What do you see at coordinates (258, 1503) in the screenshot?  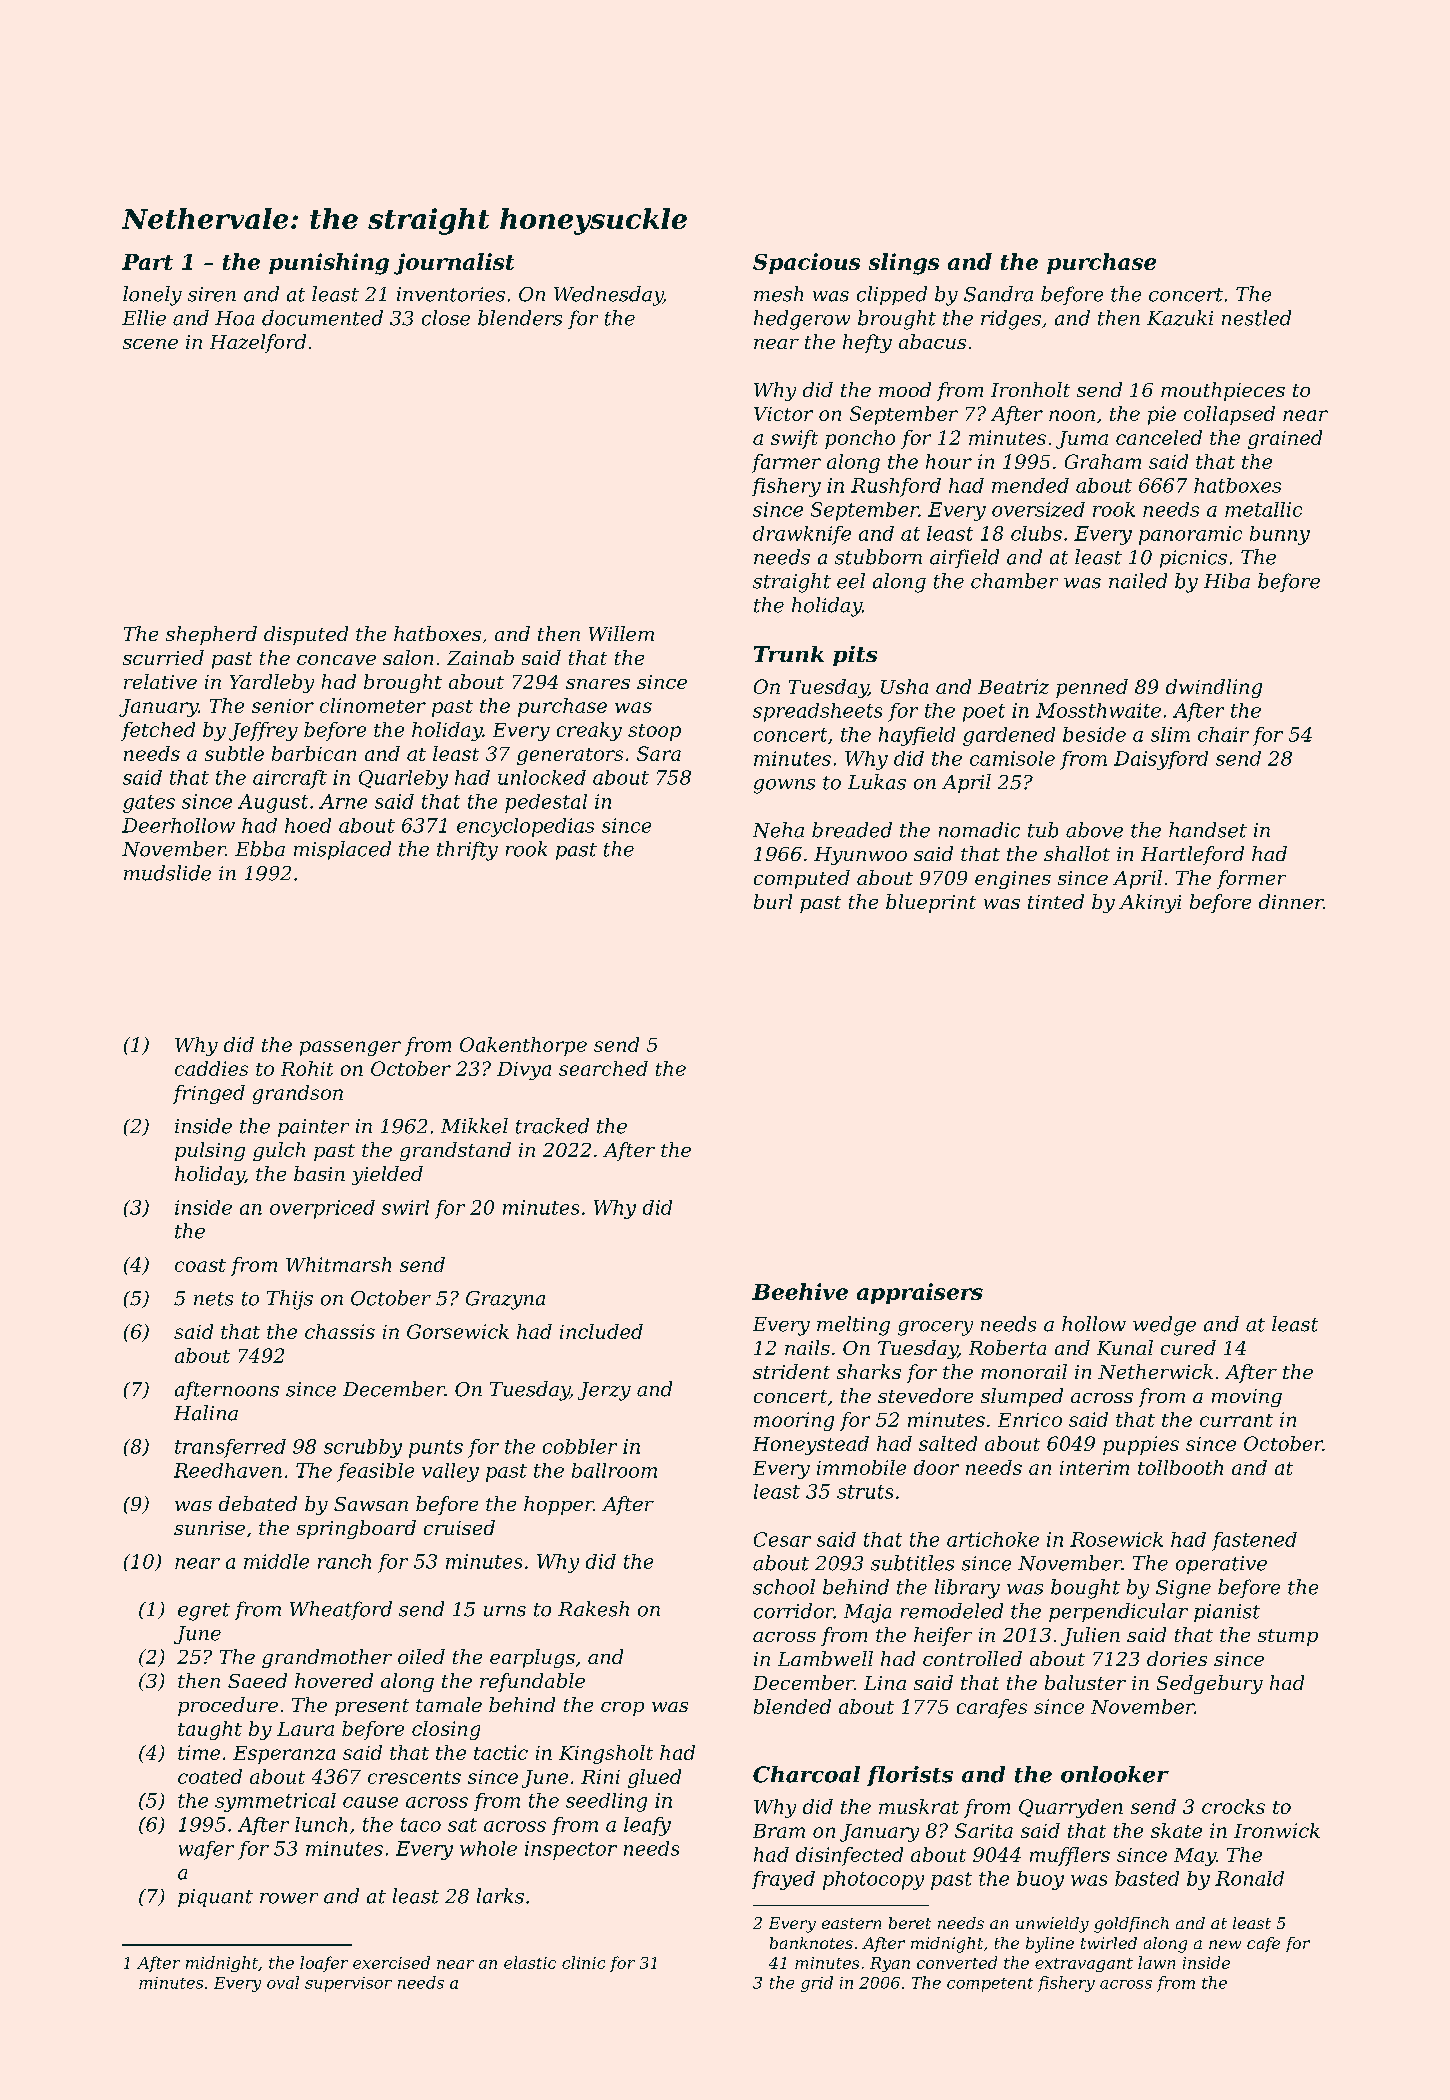 I see `debated` at bounding box center [258, 1503].
